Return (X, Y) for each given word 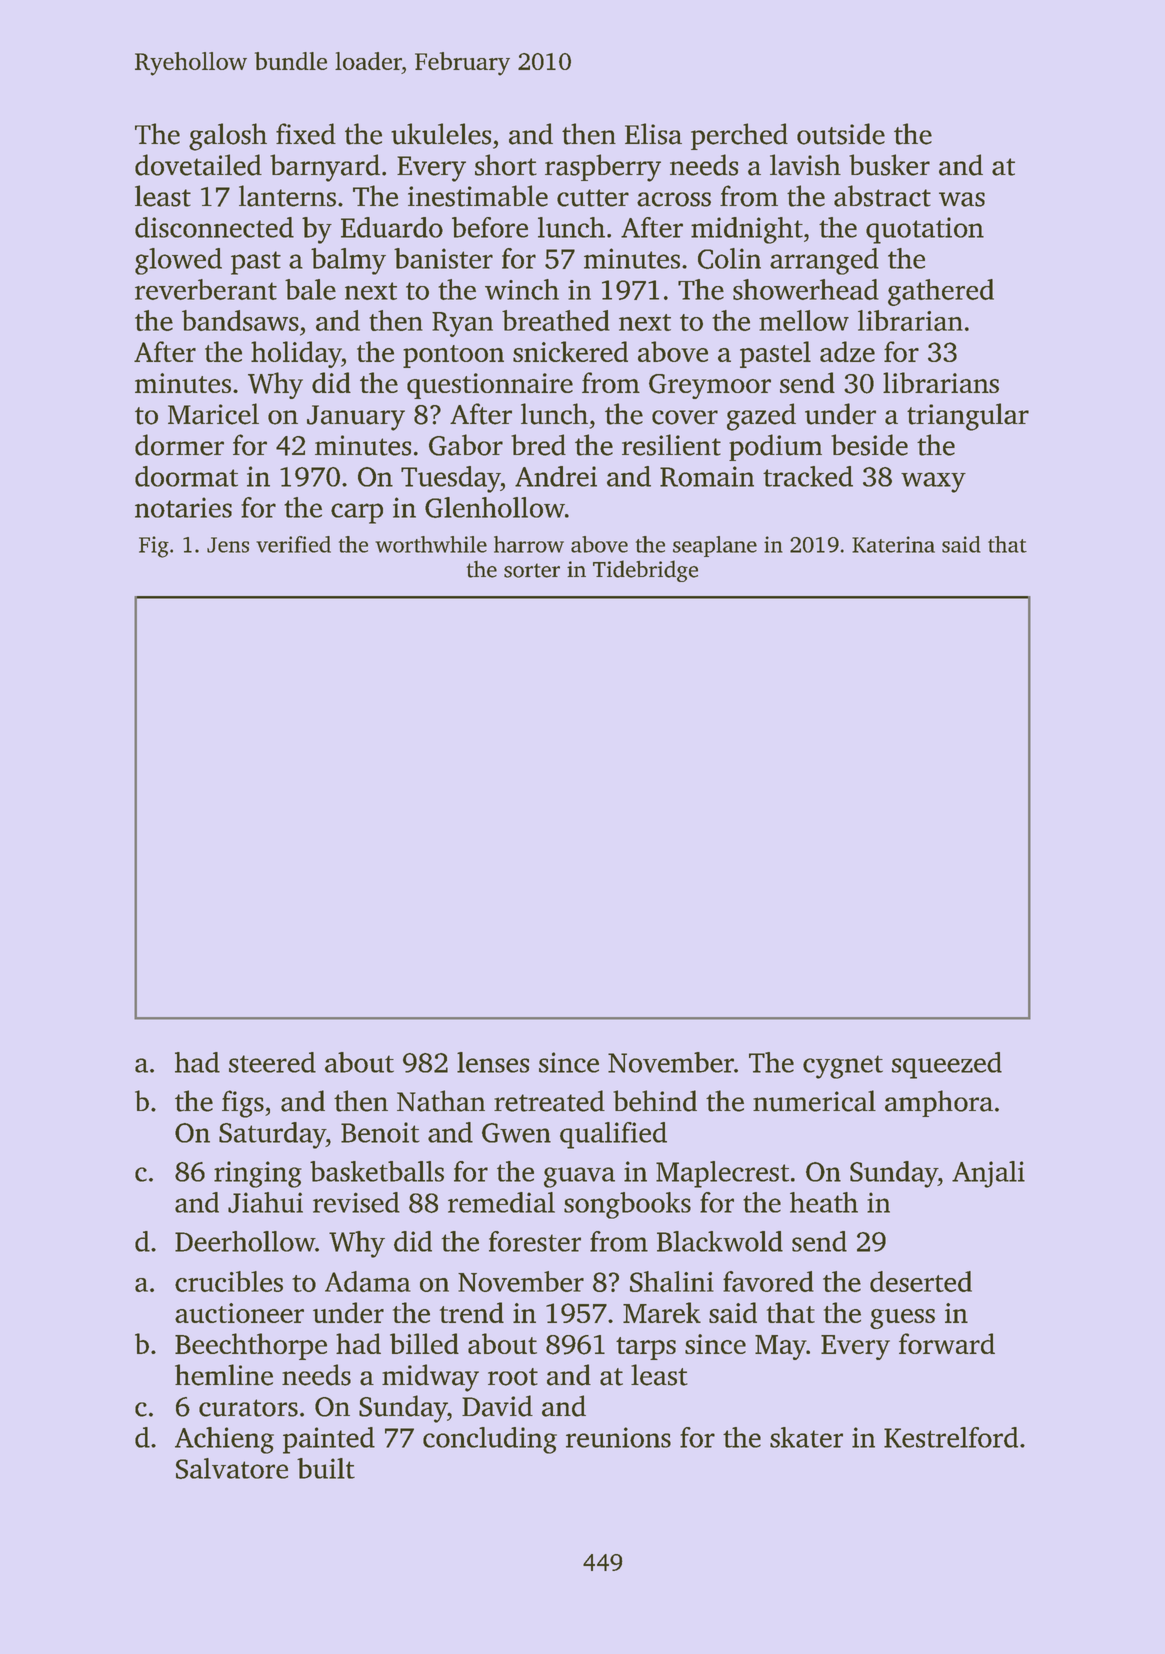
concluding (490, 1440)
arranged (824, 261)
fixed (306, 134)
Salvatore (232, 1468)
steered (272, 1062)
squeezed (947, 1065)
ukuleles (441, 134)
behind (655, 1101)
